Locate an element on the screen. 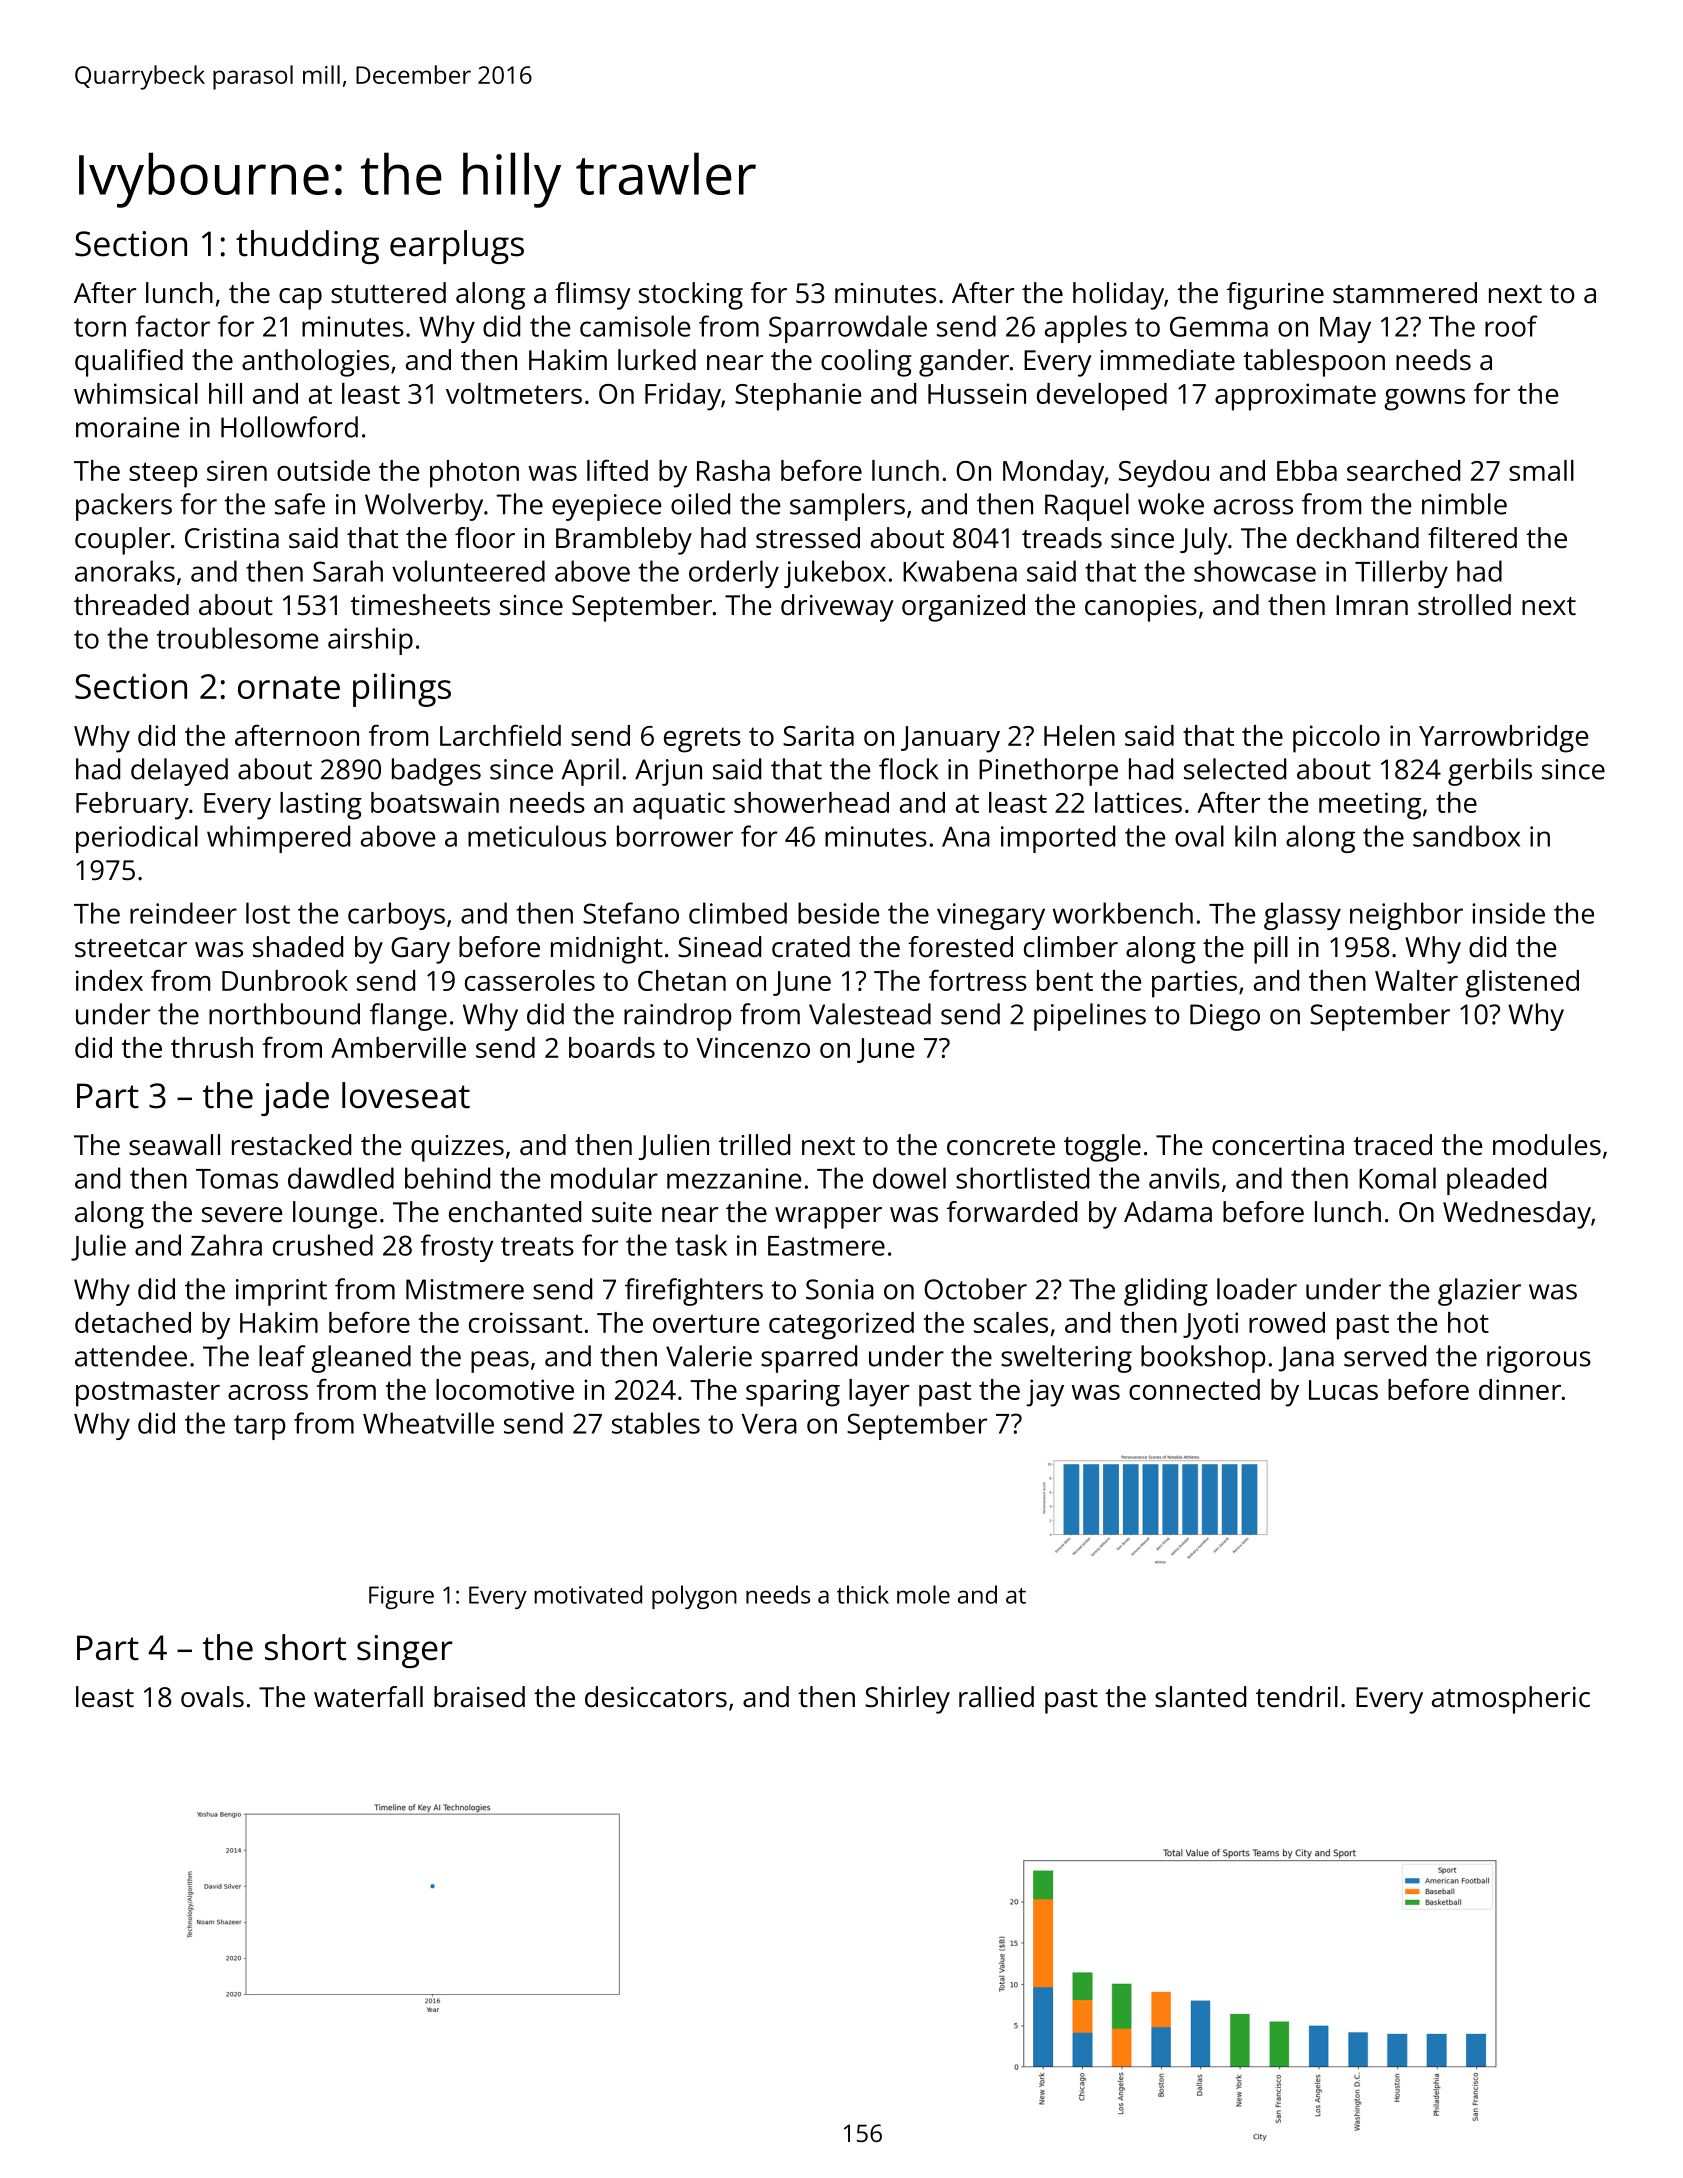 The width and height of the screenshot is (1683, 2178). holiday is located at coordinates (1118, 296).
